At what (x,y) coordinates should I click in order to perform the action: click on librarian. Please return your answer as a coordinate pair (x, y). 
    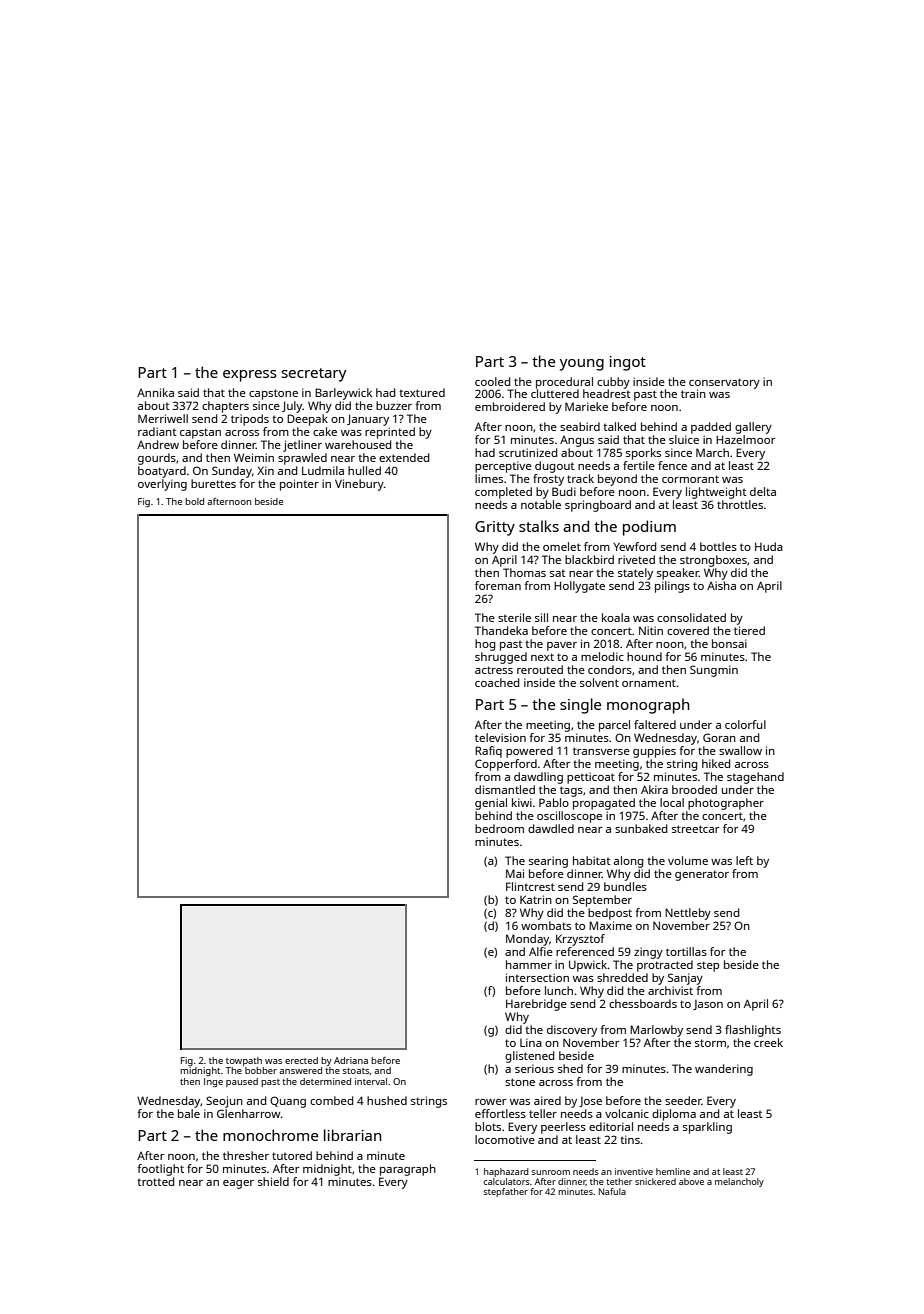
    Looking at the image, I should click on (352, 1135).
